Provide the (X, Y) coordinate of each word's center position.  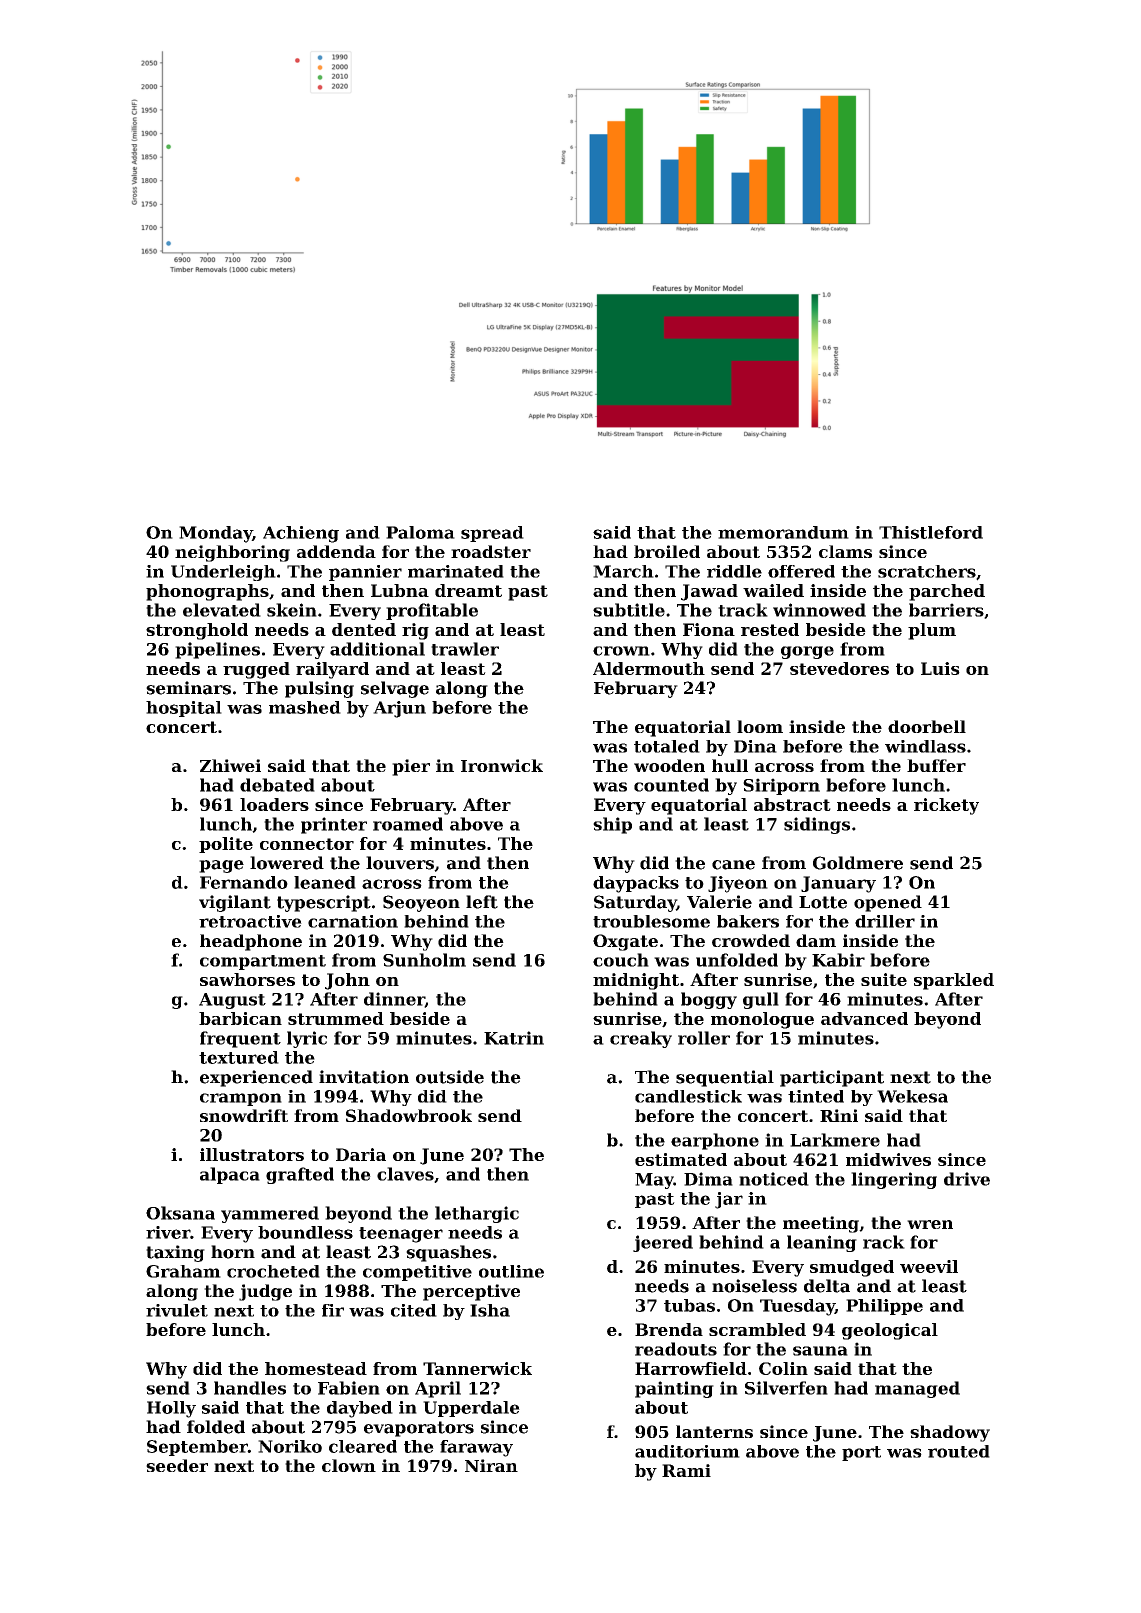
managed (917, 1389)
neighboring (232, 553)
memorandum (783, 532)
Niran (491, 1465)
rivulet (177, 1310)
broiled (667, 551)
